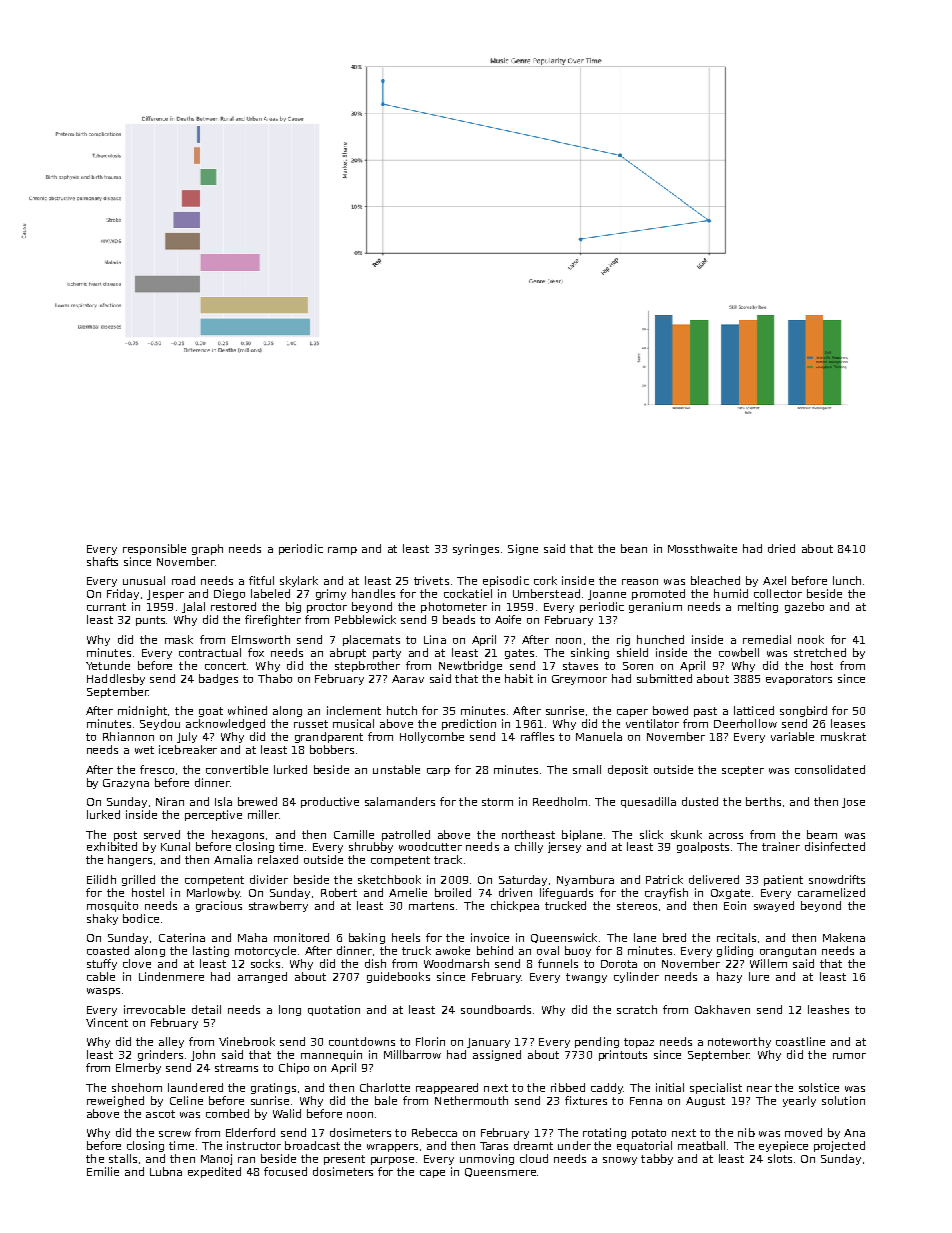 This page has width=952, height=1233. Describe the element at coordinates (175, 1134) in the page. I see `screw` at that location.
